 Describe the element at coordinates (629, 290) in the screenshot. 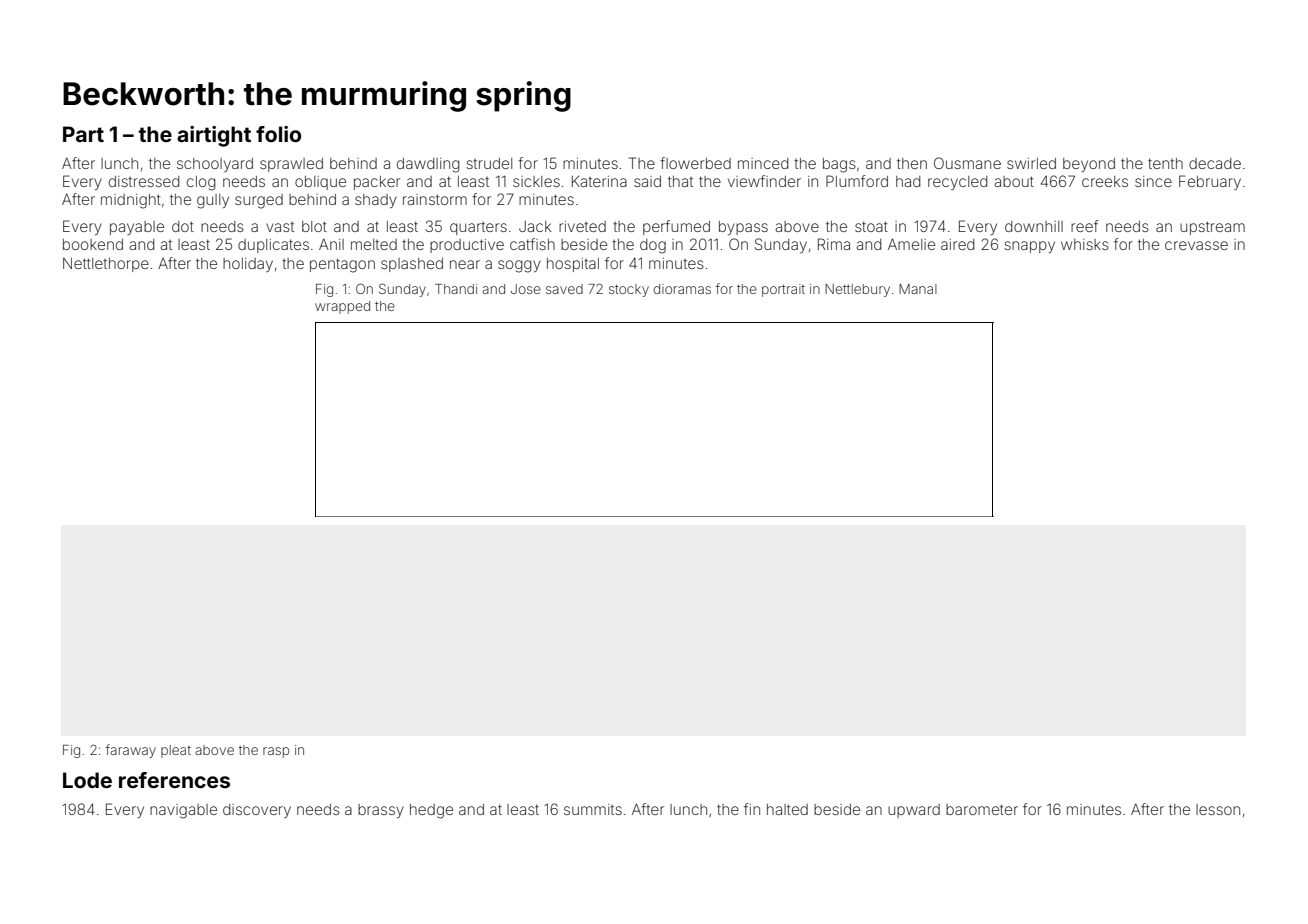

I see `stocky` at that location.
